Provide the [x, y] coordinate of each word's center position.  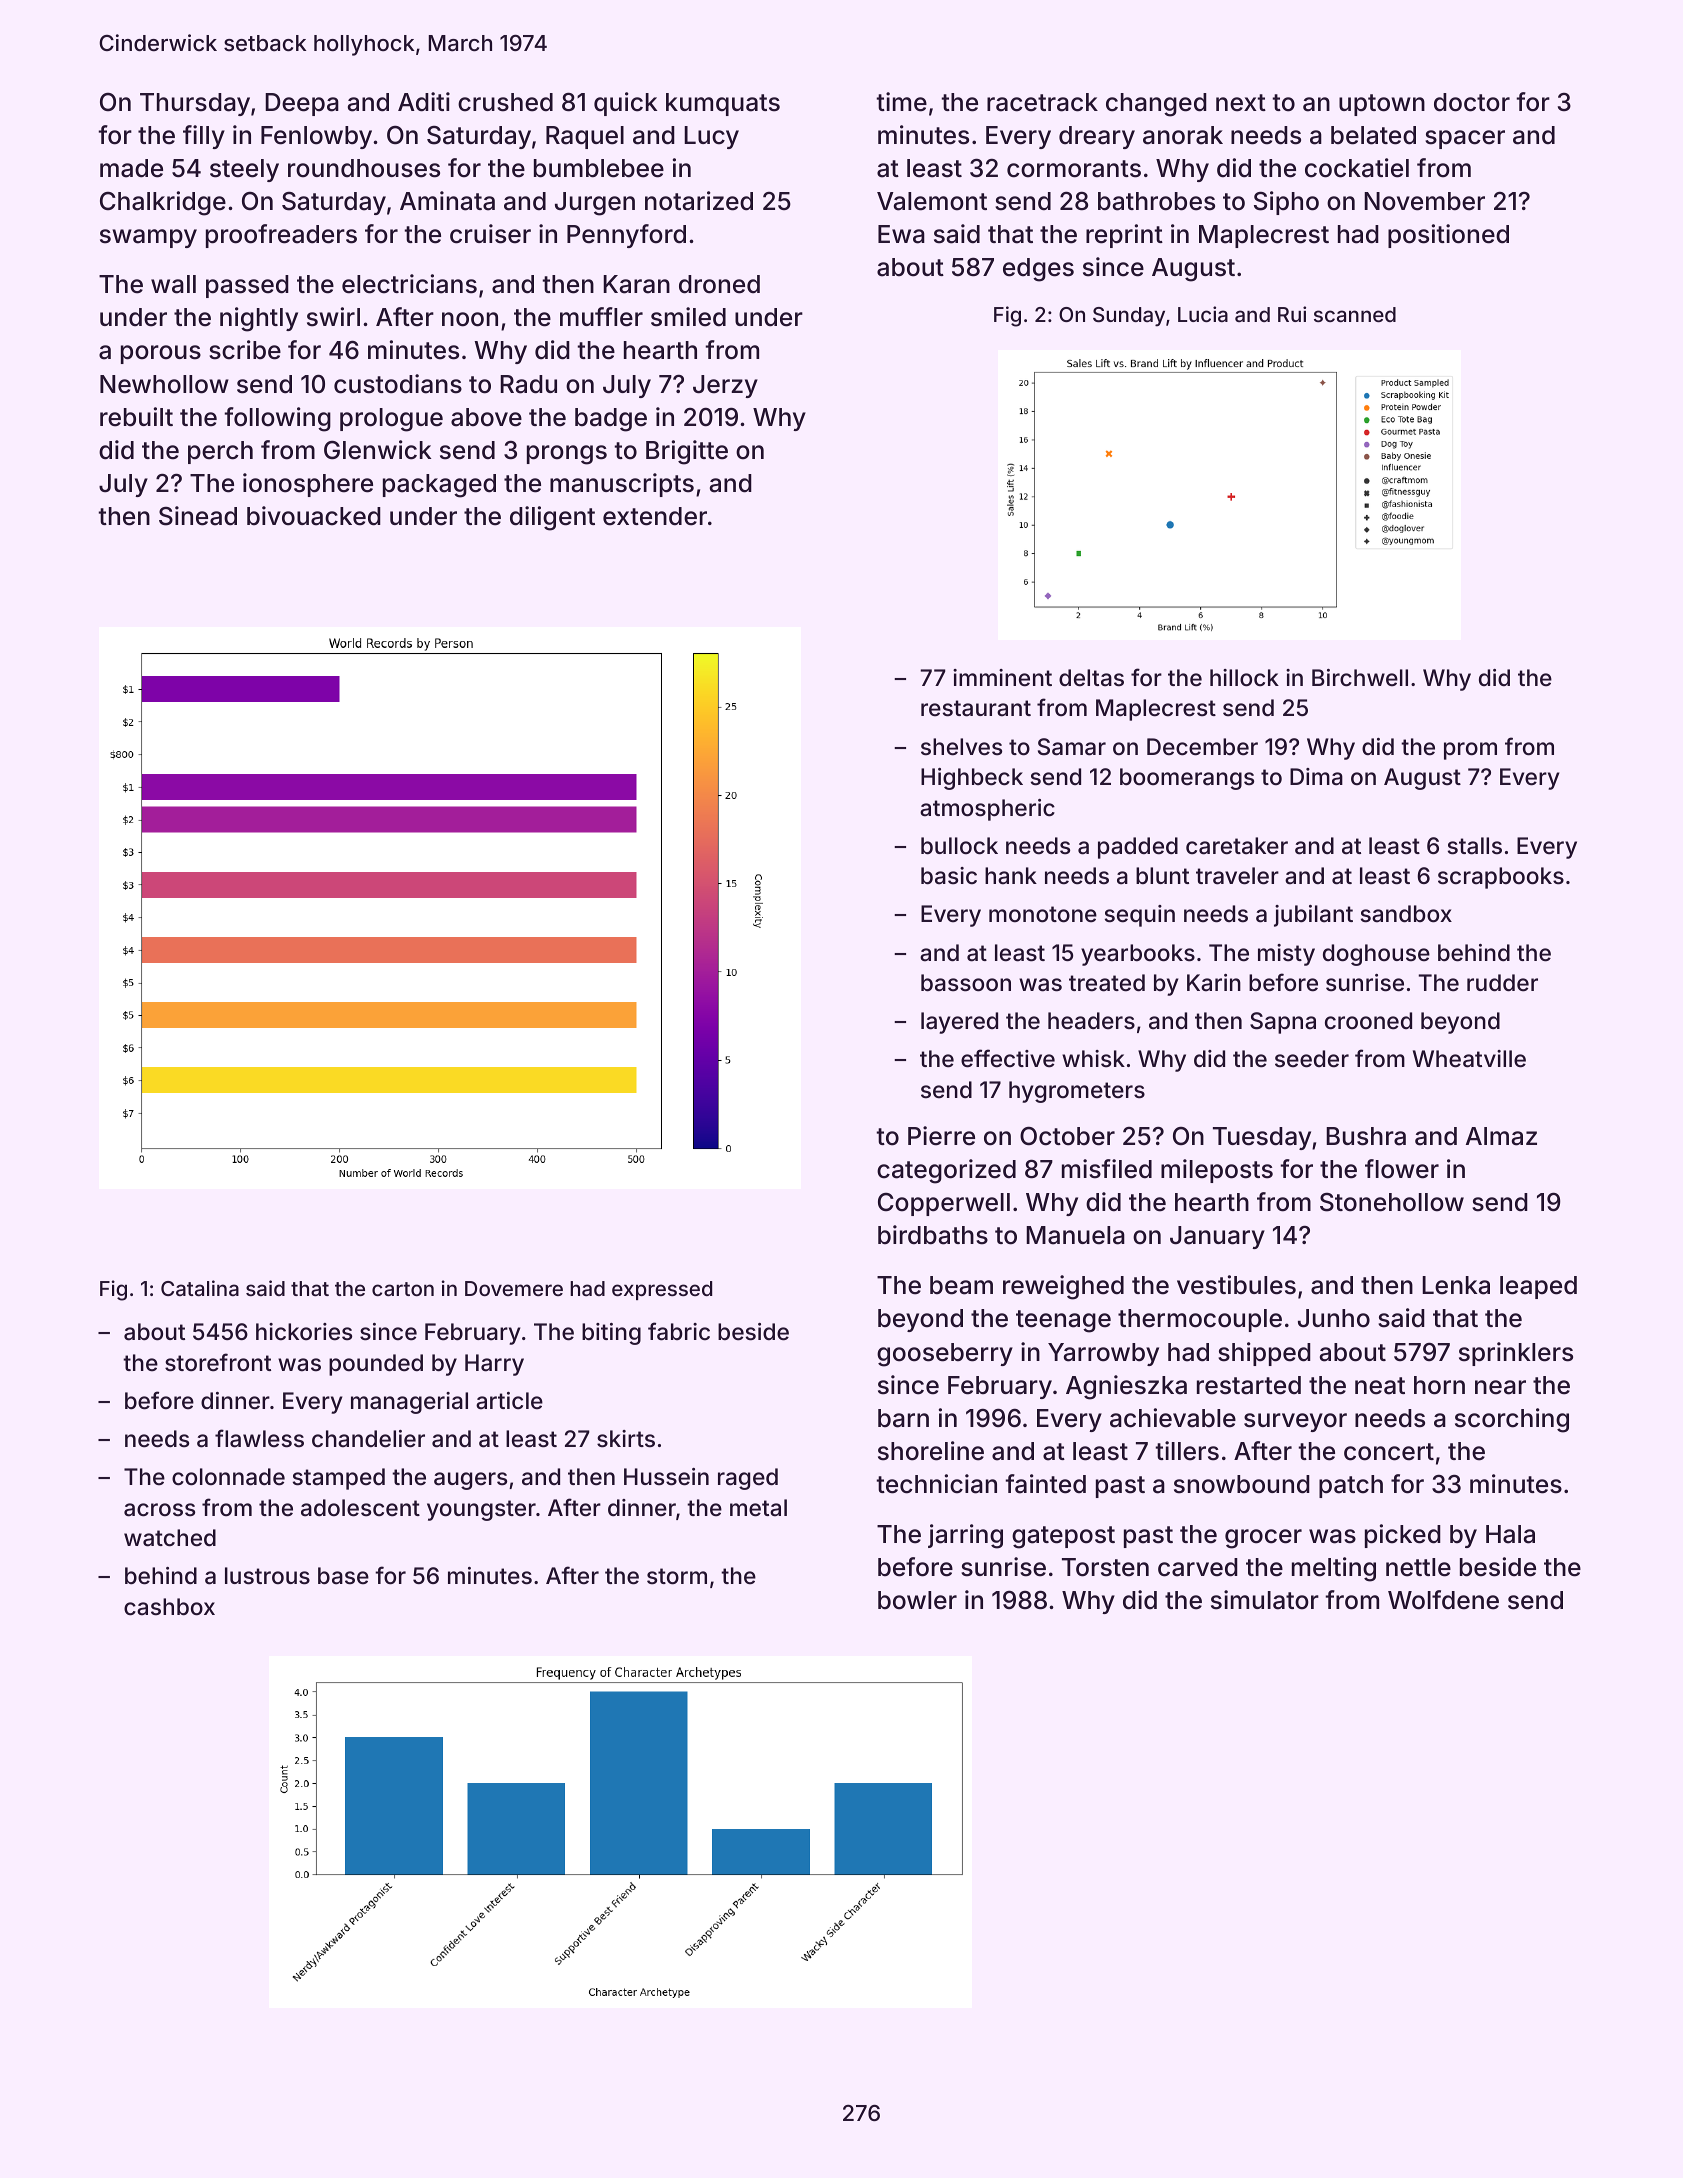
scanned [1355, 314]
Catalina [200, 1288]
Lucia [1203, 314]
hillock [1244, 678]
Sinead [198, 516]
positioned [1448, 236]
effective [1008, 1058]
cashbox [169, 1607]
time [901, 102]
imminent [1002, 678]
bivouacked [314, 516]
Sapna [1283, 1023]
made [131, 168]
